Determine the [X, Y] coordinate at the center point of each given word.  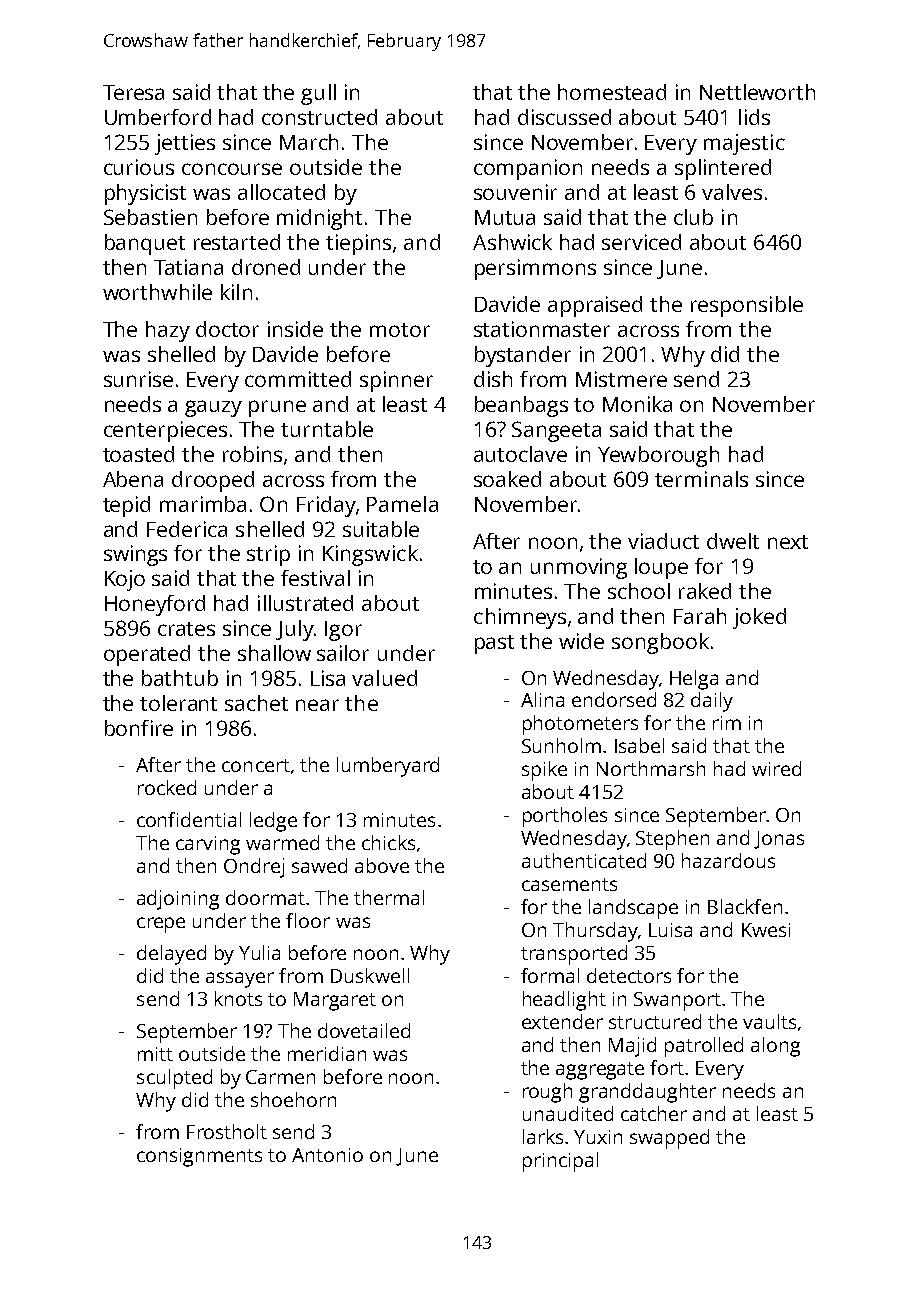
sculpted [174, 1079]
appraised [595, 306]
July [295, 630]
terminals [701, 479]
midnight [319, 219]
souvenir [515, 192]
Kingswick [370, 555]
